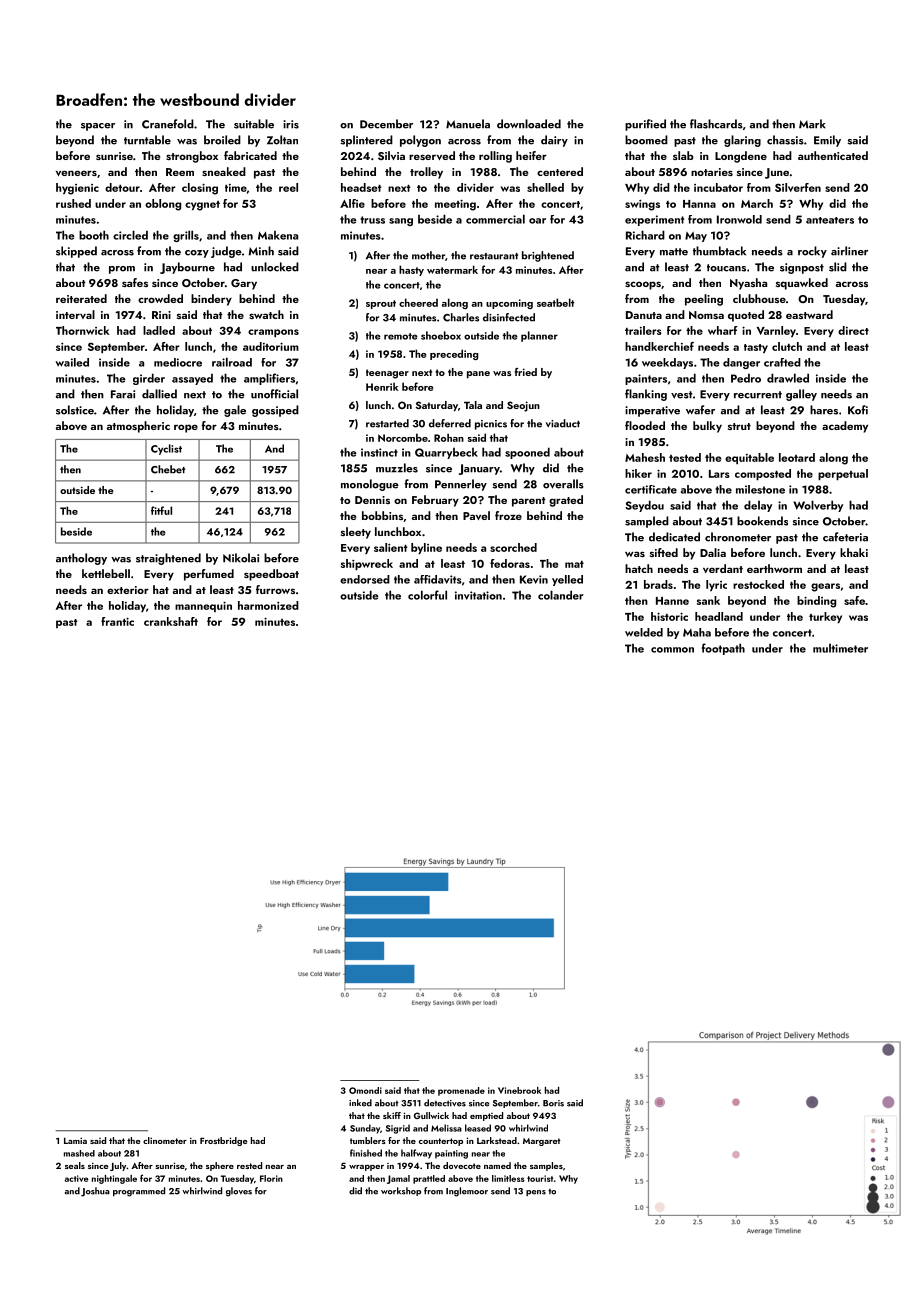 Image resolution: width=924 pixels, height=1308 pixels. Describe the element at coordinates (197, 254) in the page. I see `cozy` at that location.
